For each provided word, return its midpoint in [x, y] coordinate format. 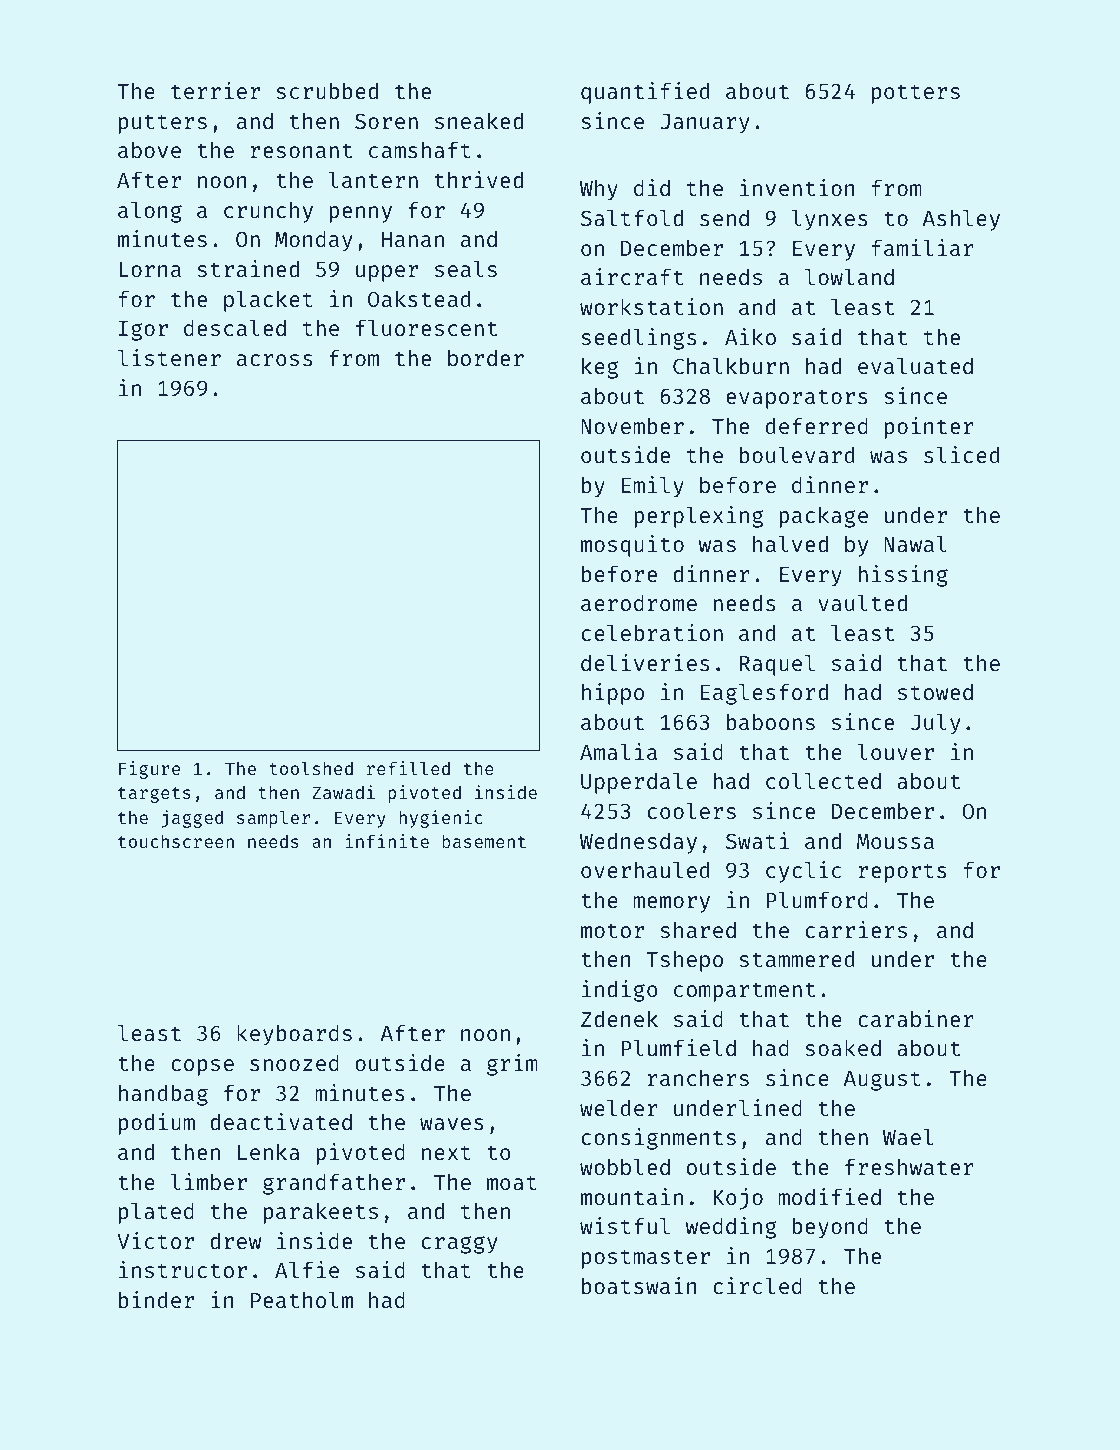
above [149, 149]
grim [512, 1065]
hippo [613, 694]
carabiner [916, 1018]
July [936, 724]
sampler [273, 819]
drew [235, 1240]
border [486, 357]
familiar [923, 247]
